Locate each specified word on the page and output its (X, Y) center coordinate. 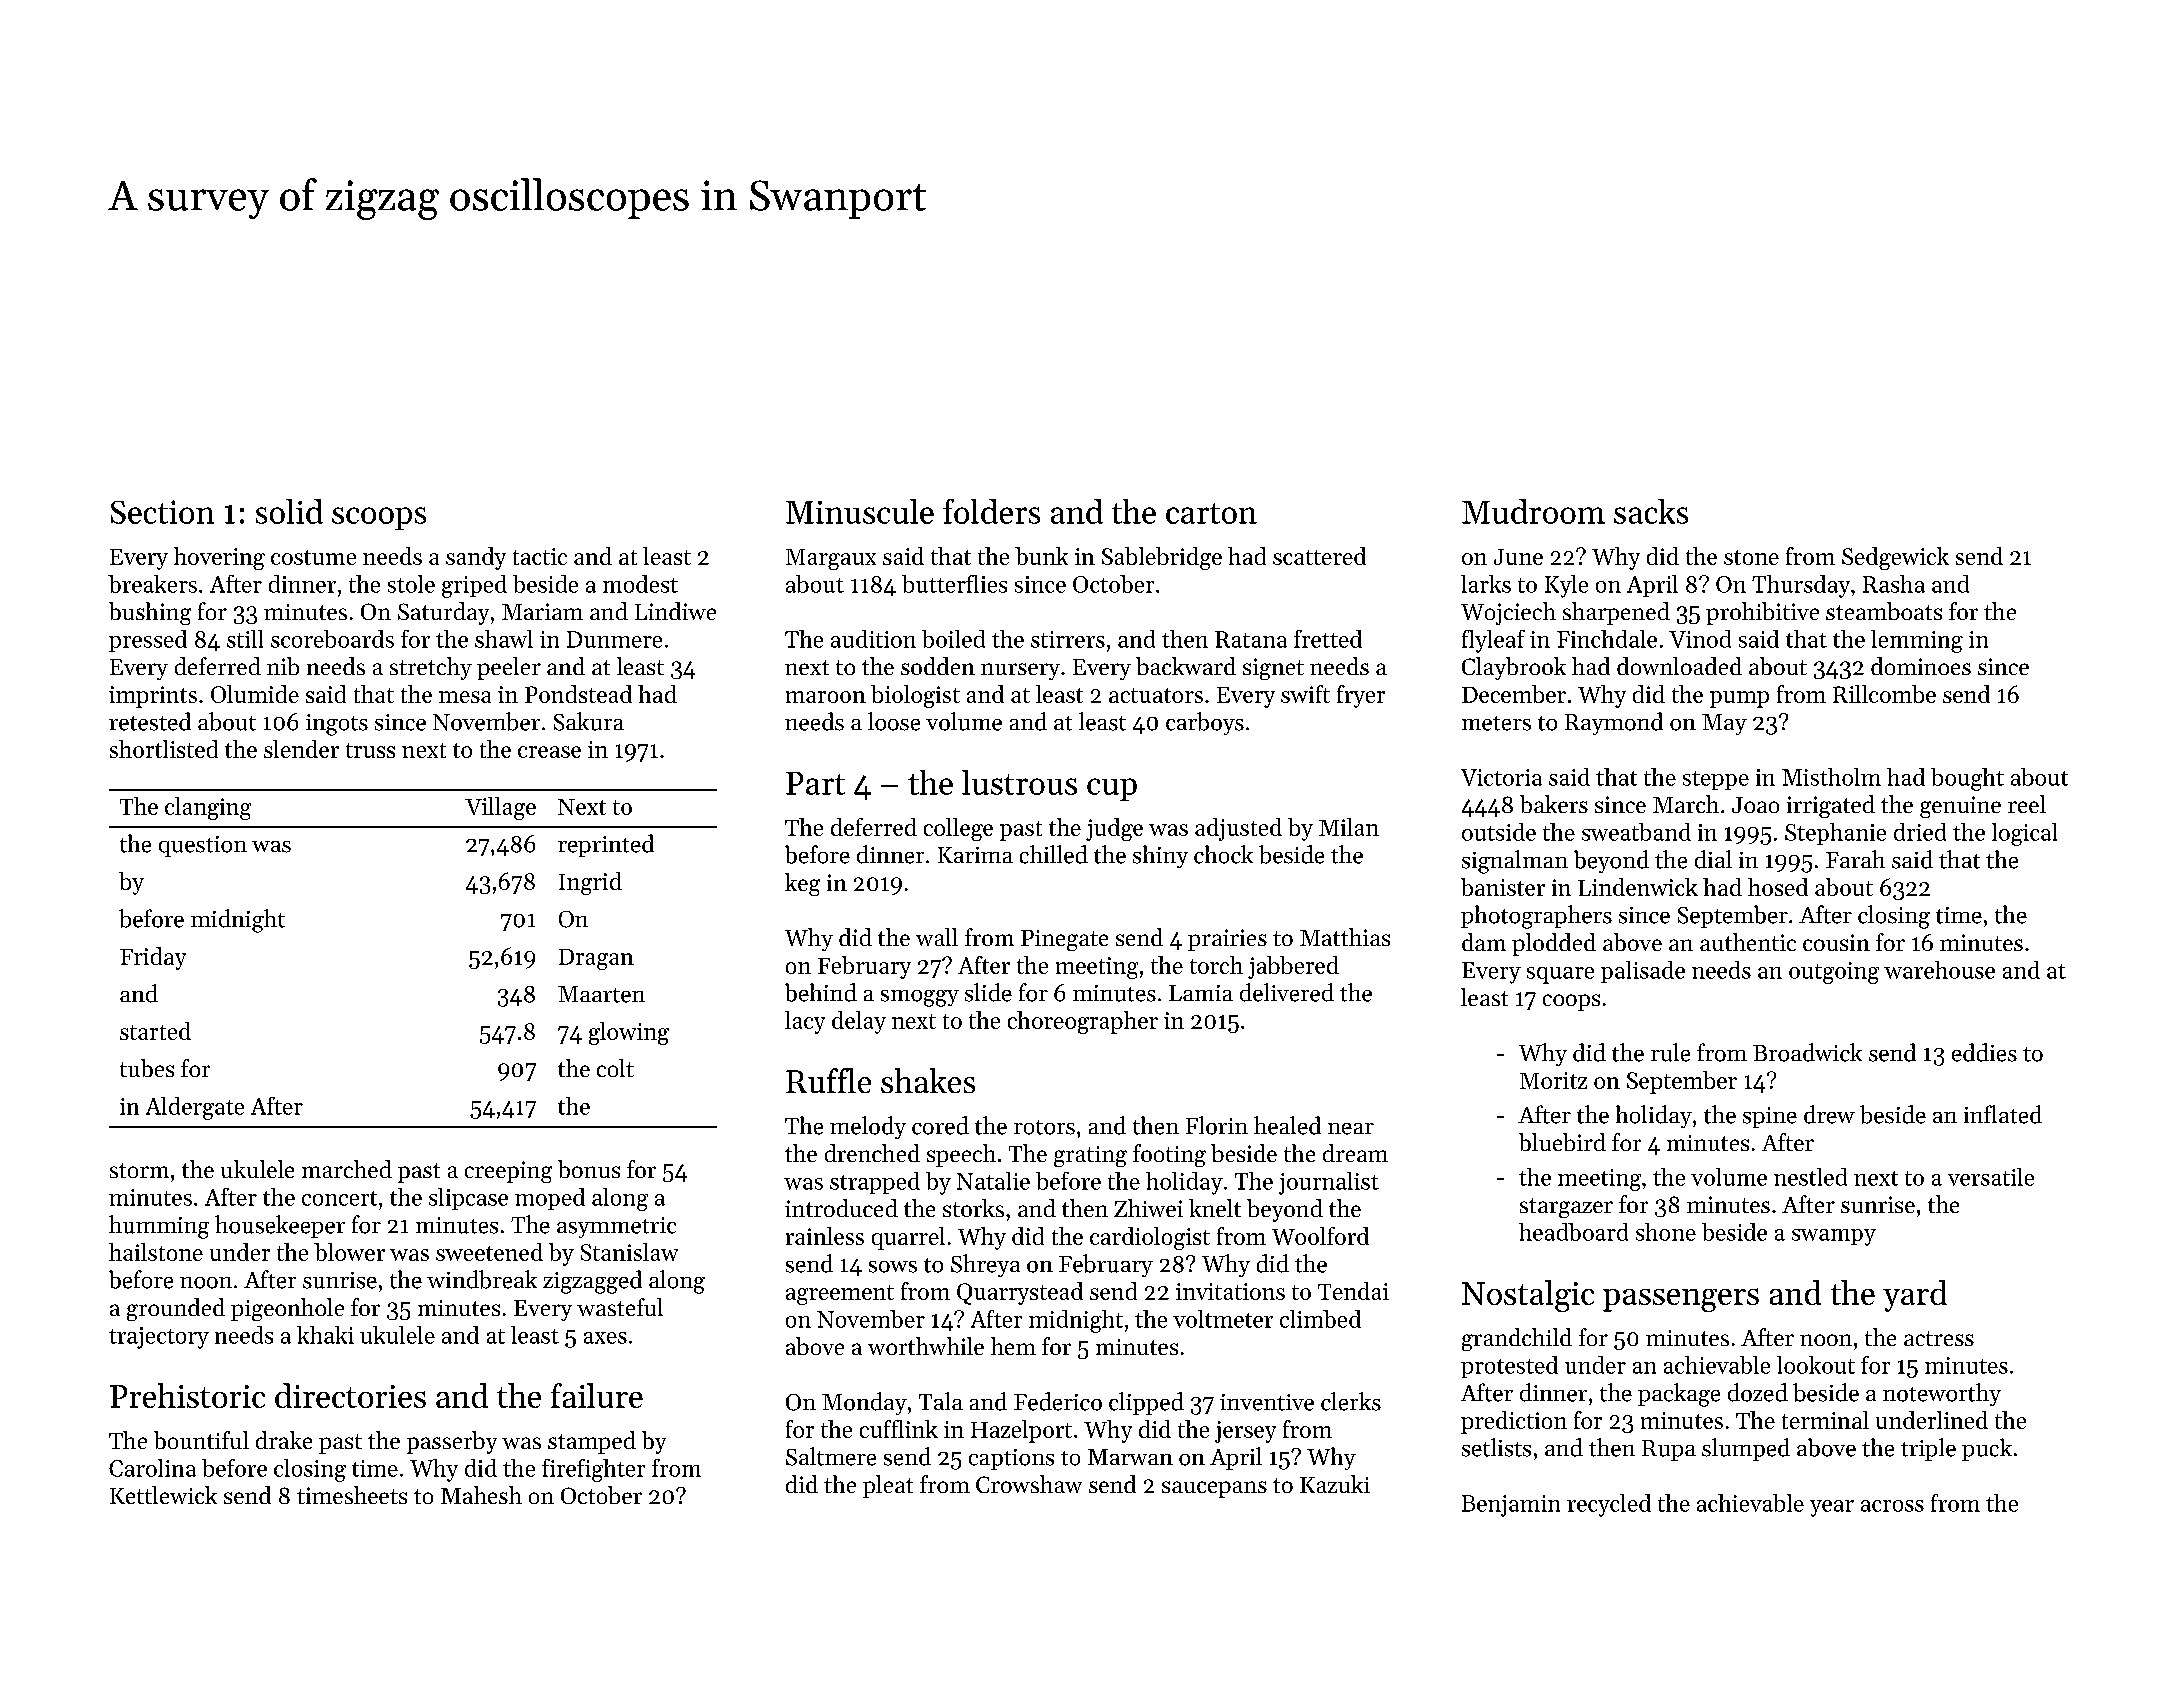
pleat (888, 1486)
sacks (1651, 511)
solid (289, 511)
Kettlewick (163, 1495)
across (1892, 1506)
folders (991, 511)
